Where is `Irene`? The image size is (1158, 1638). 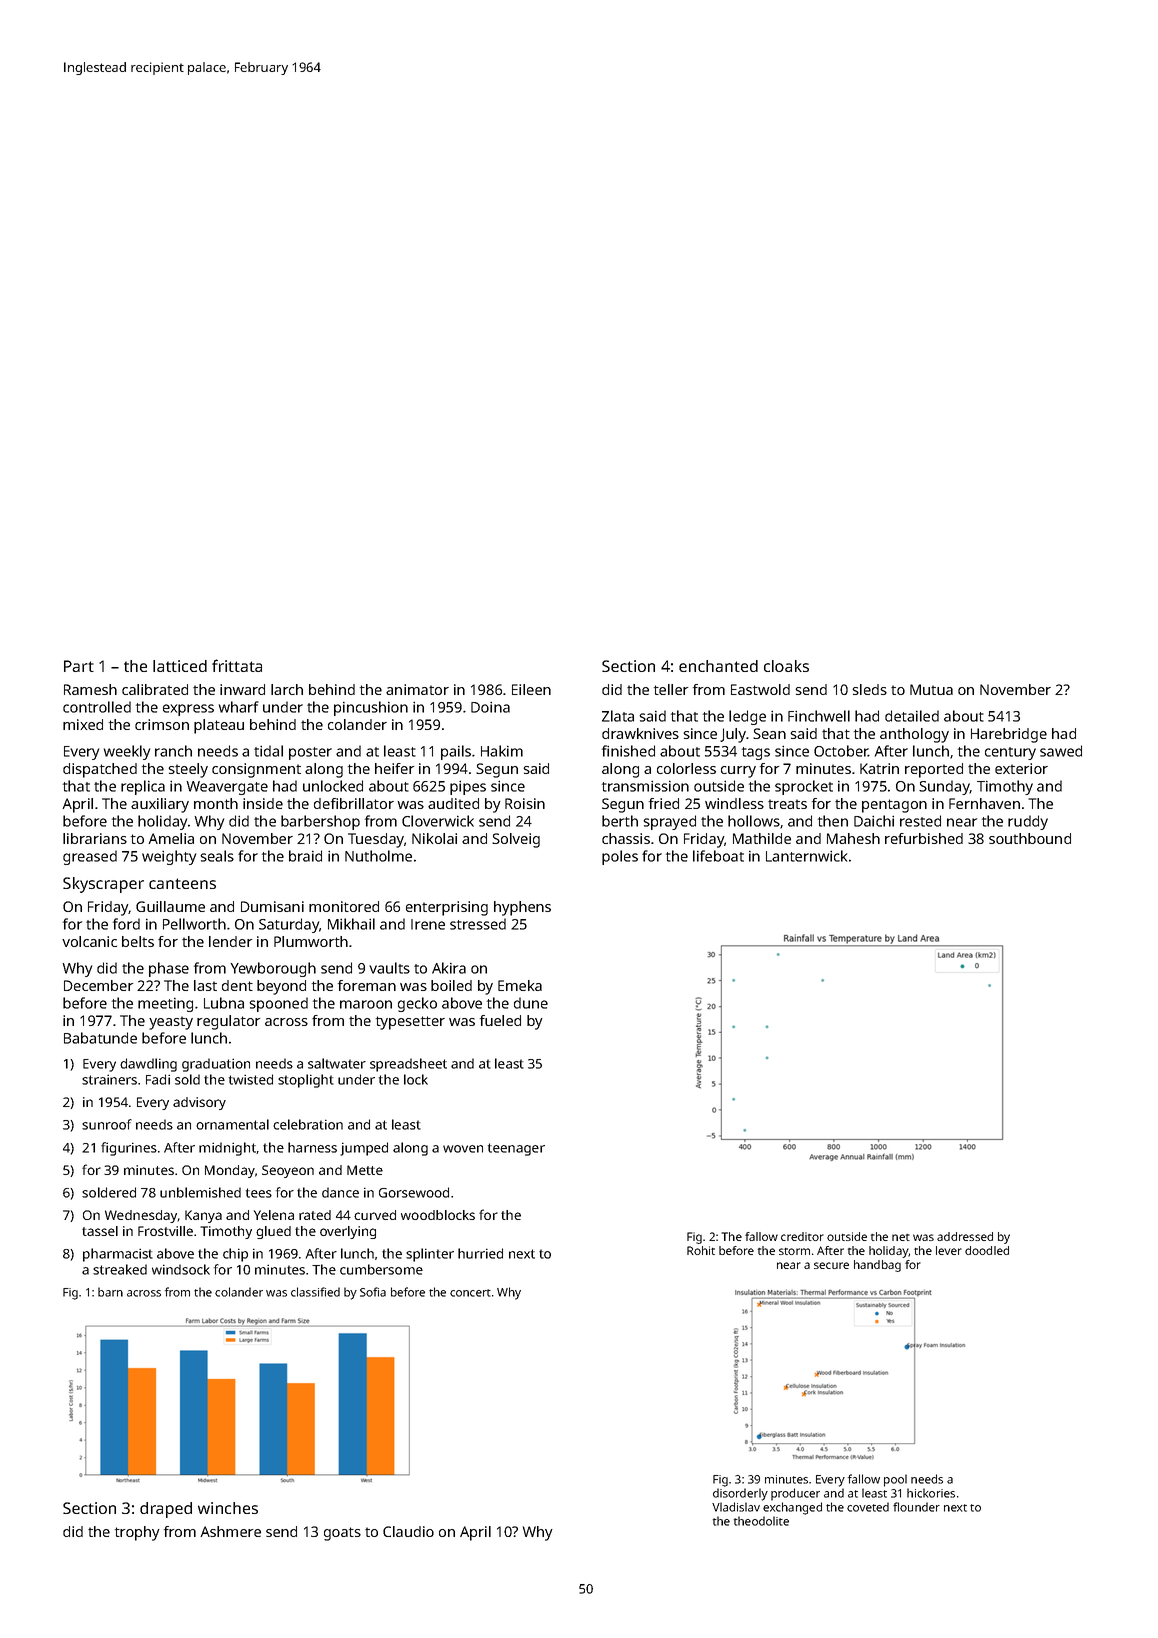 Irene is located at coordinates (428, 924).
